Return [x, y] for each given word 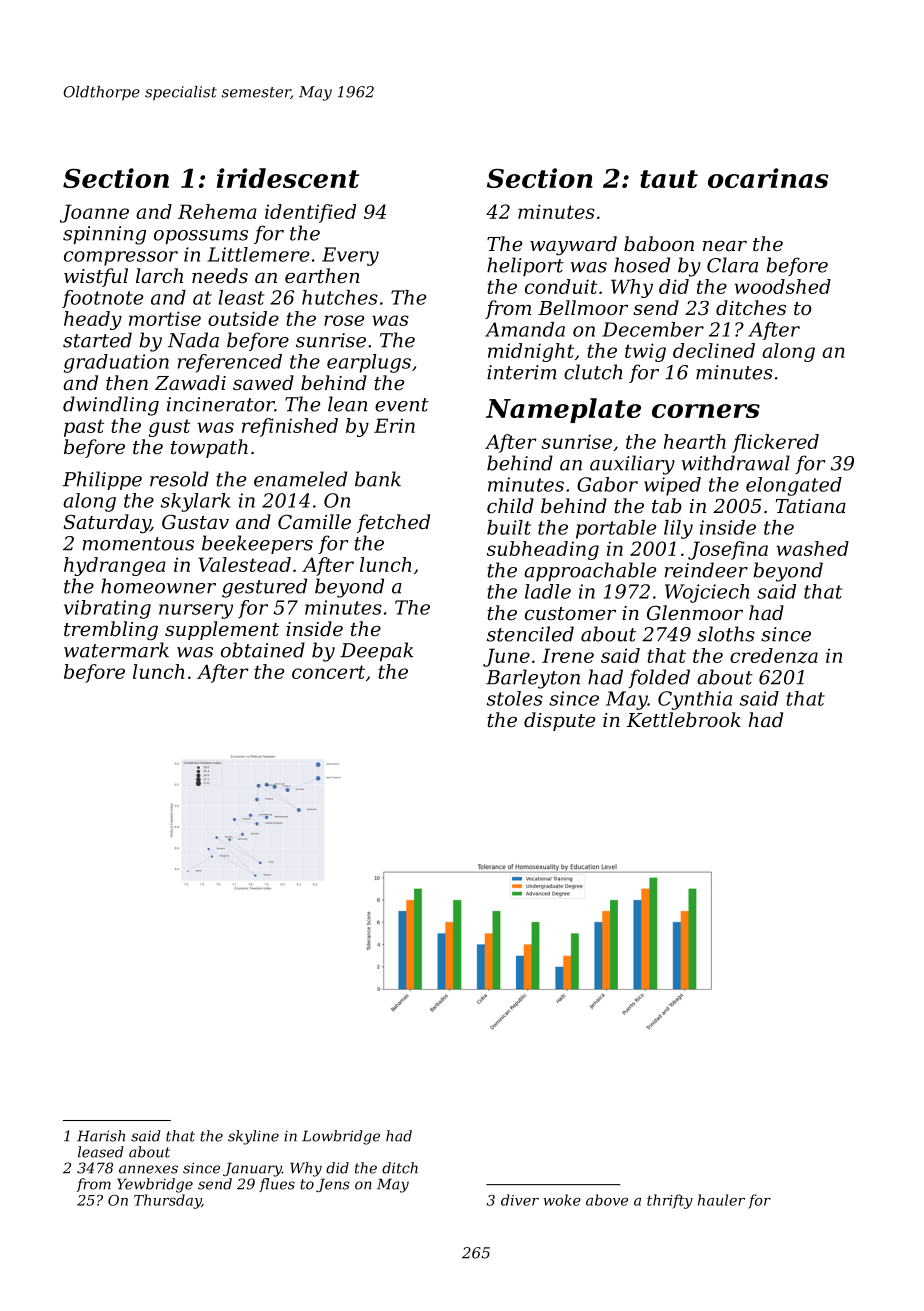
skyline [253, 1137]
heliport [525, 267]
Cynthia [695, 700]
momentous [138, 544]
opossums [201, 237]
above [607, 1200]
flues [277, 1185]
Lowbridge [341, 1137]
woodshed [782, 286]
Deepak [376, 652]
